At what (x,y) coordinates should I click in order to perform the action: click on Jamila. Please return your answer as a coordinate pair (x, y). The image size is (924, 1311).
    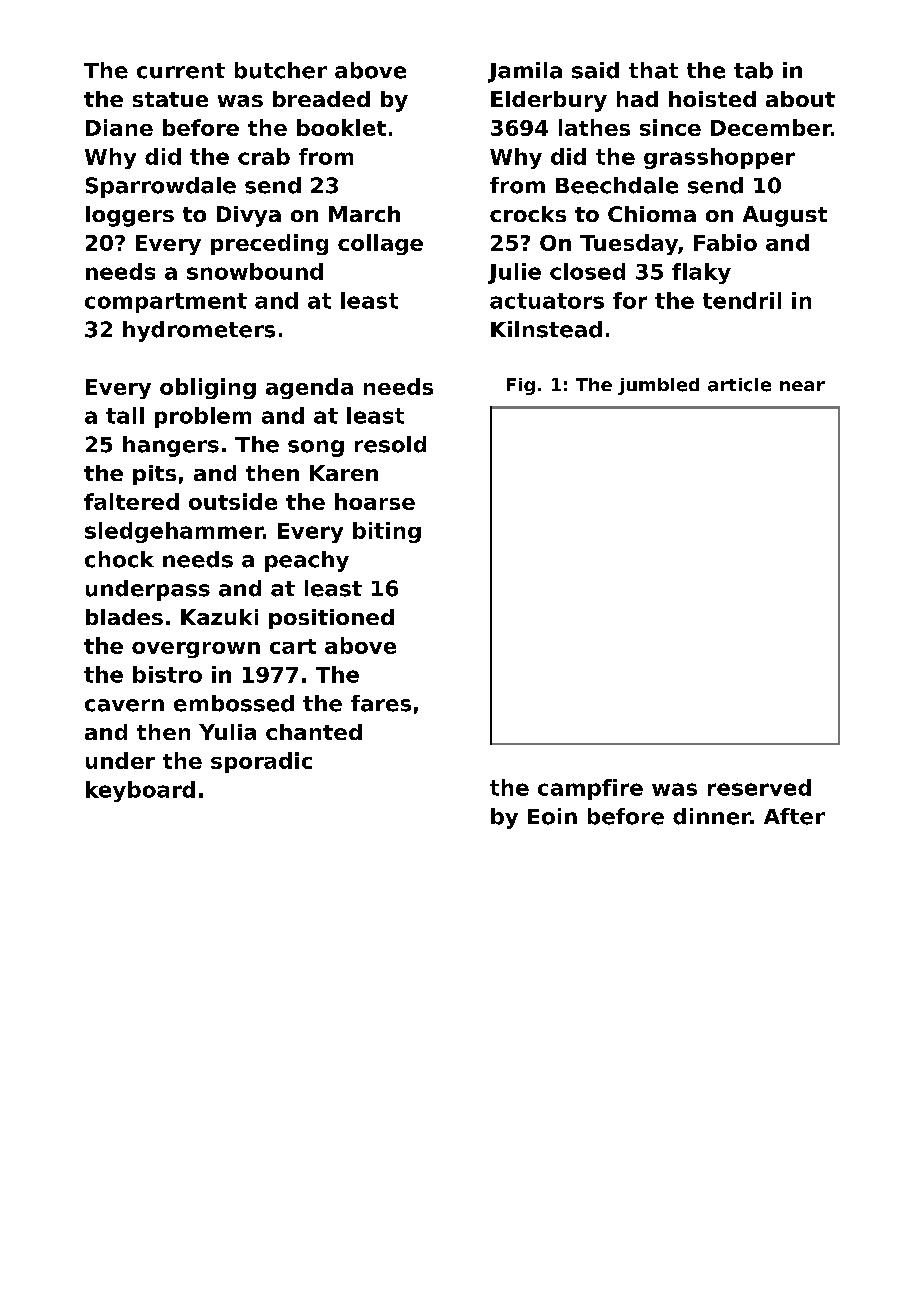
    Looking at the image, I should click on (525, 72).
